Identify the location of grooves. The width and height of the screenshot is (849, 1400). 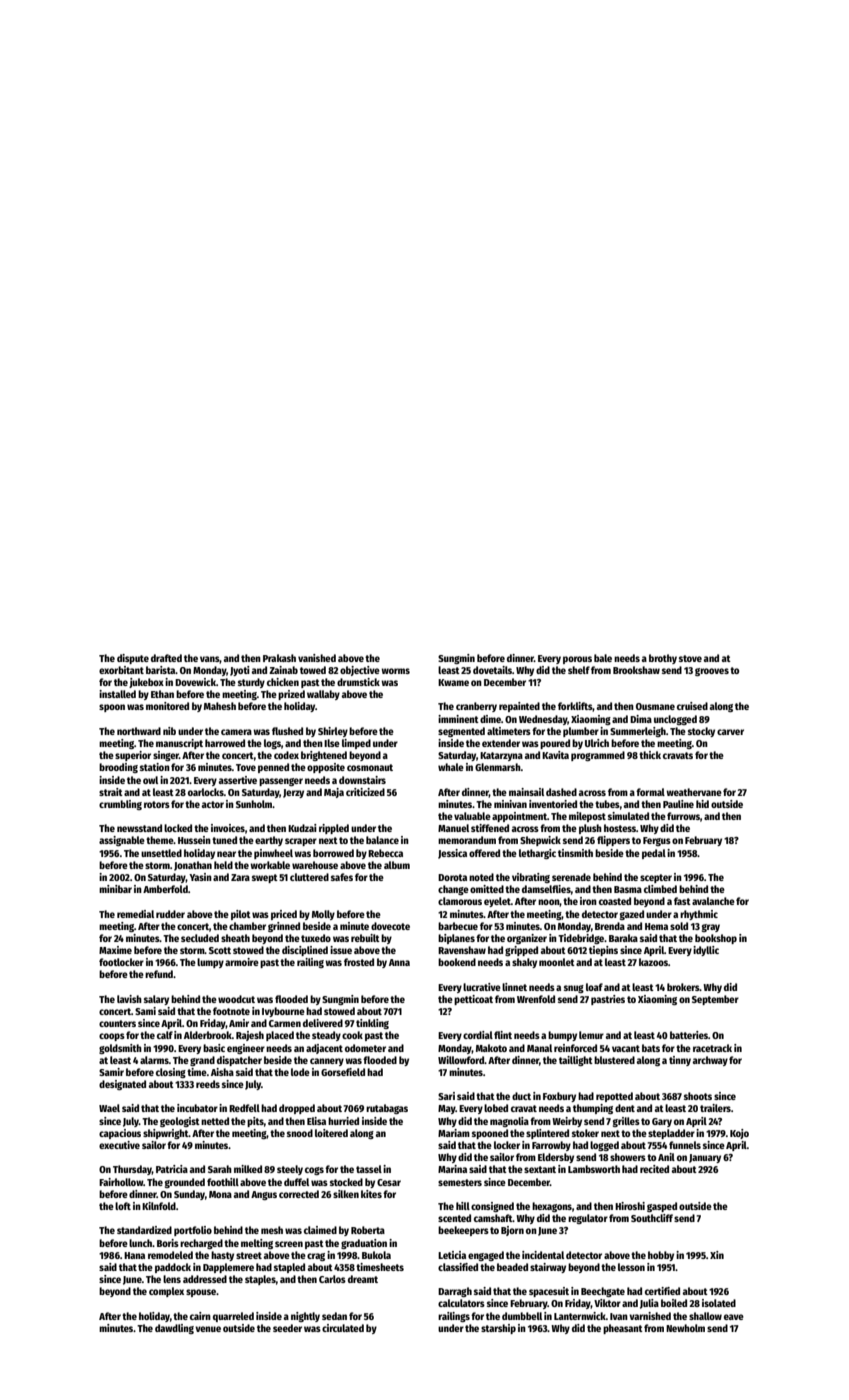
(712, 672).
